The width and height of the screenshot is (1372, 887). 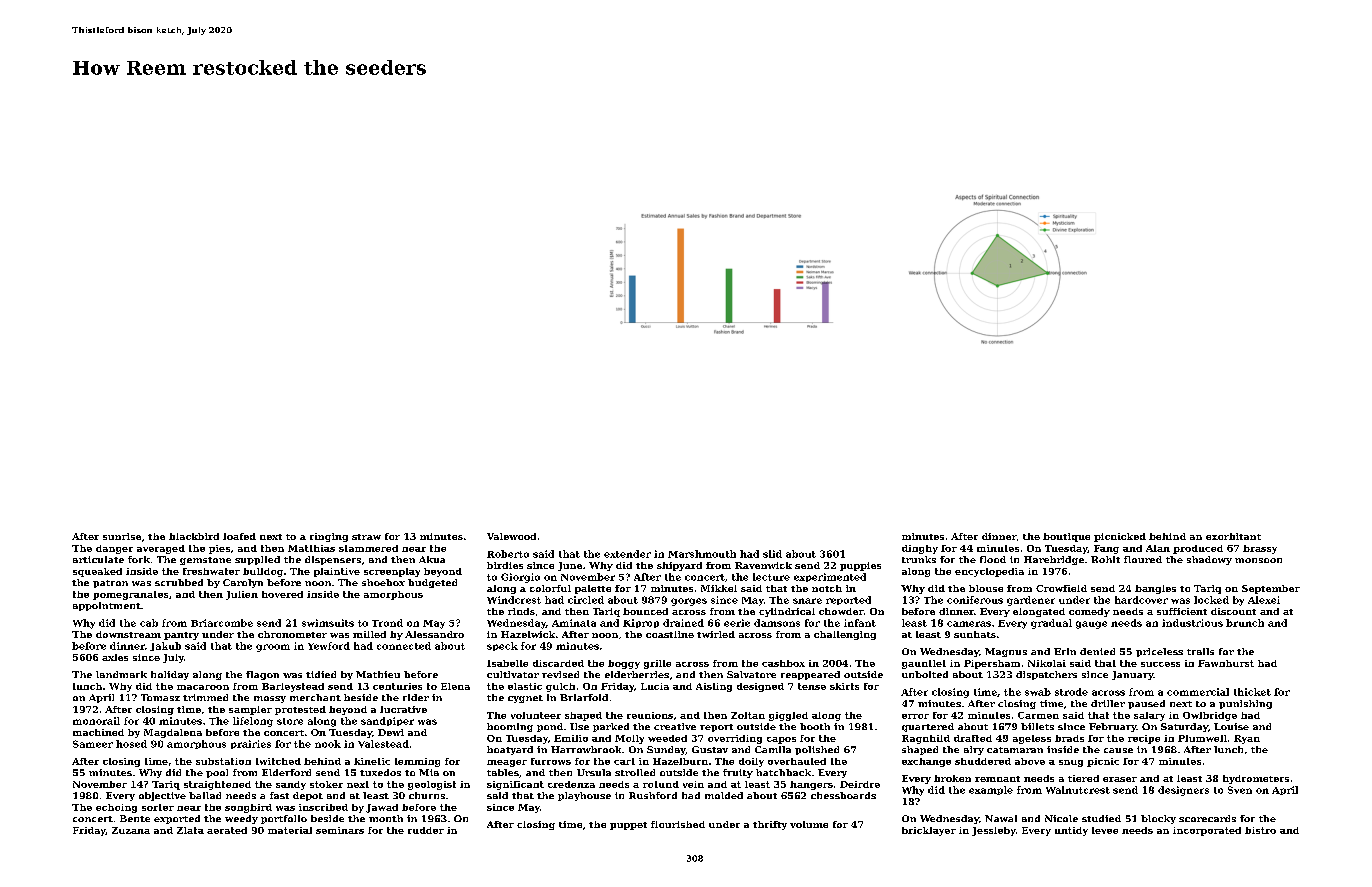 What do you see at coordinates (217, 773) in the screenshot?
I see `pool` at bounding box center [217, 773].
